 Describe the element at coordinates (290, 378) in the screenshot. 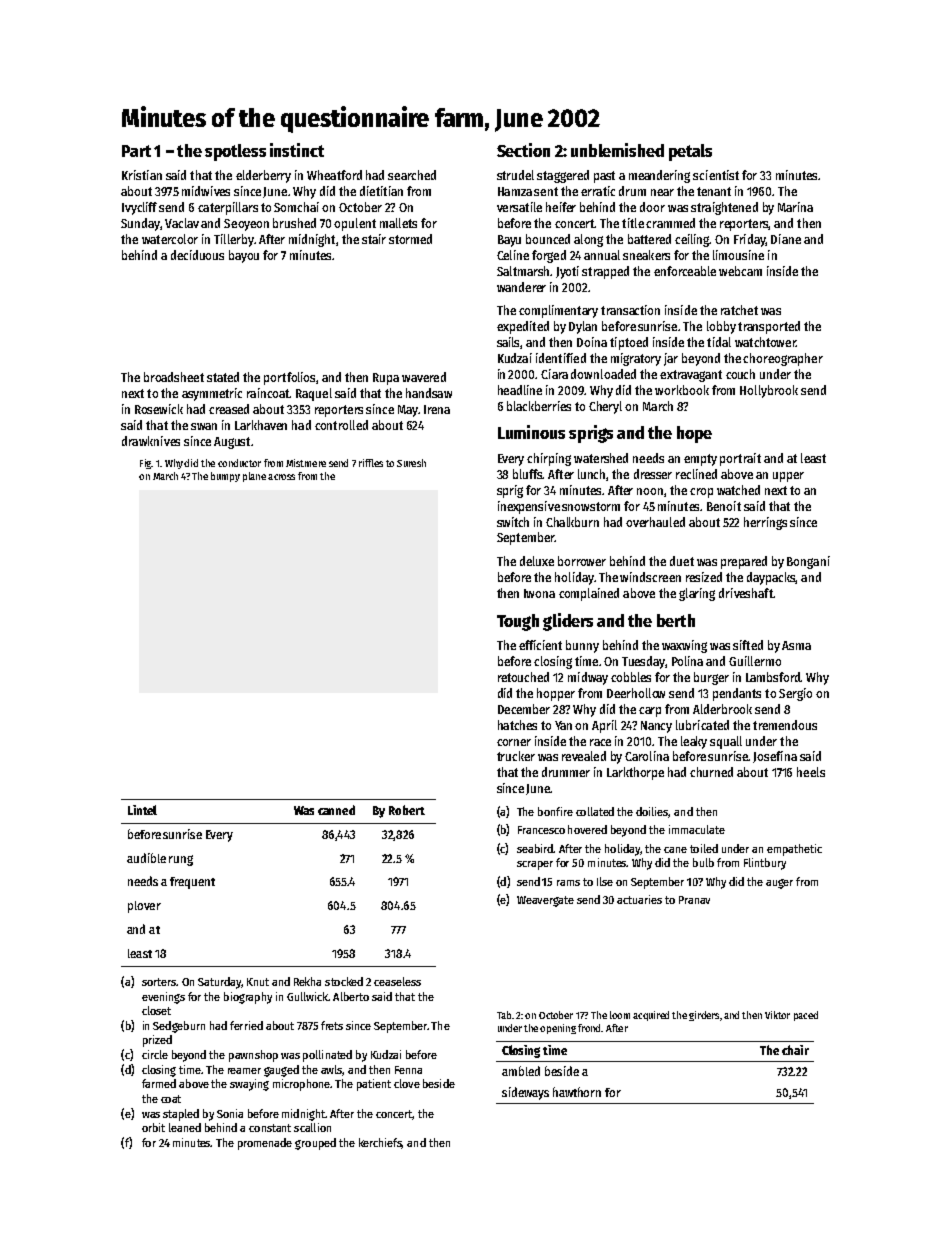

I see `portfolios` at that location.
